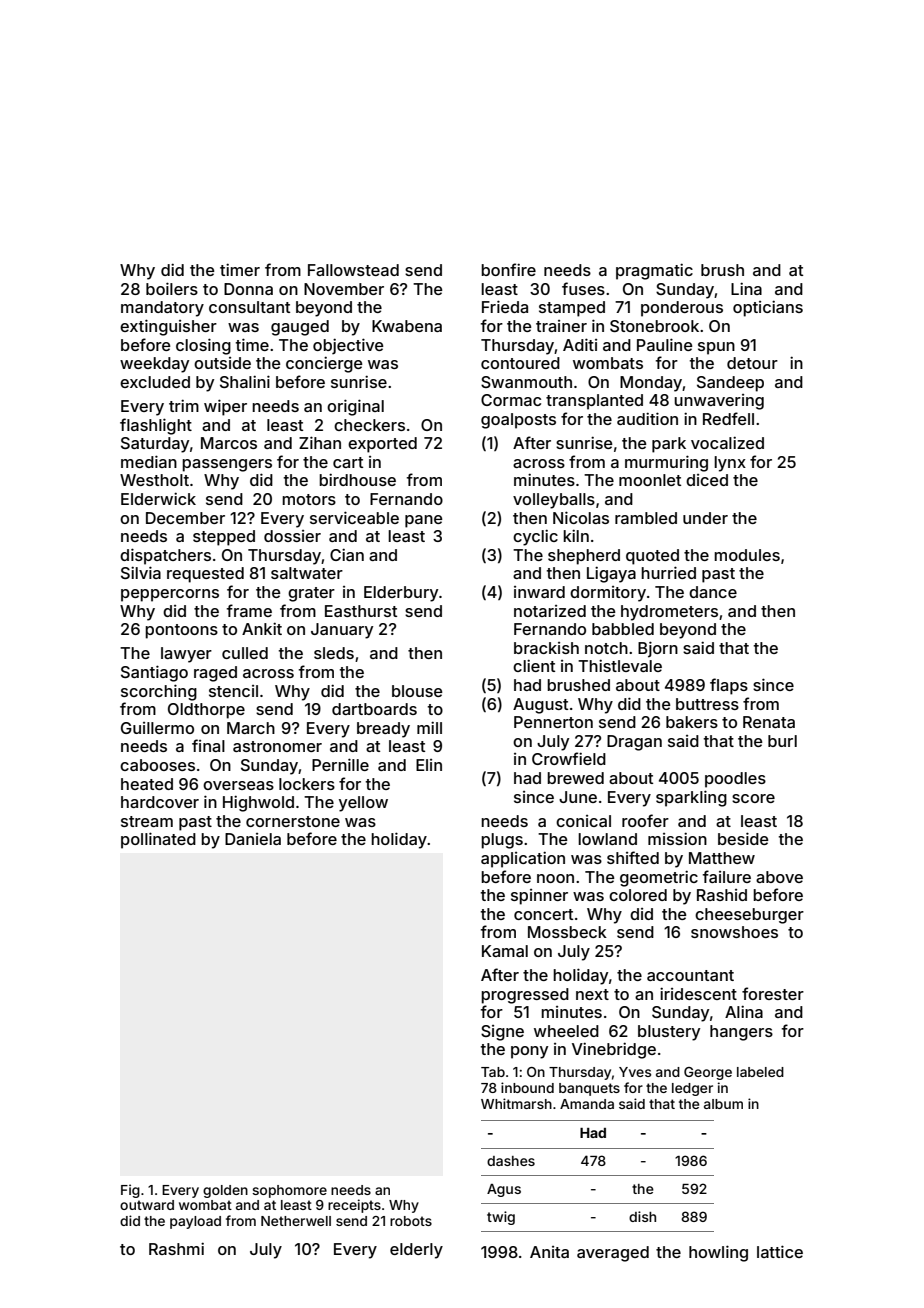 The height and width of the screenshot is (1308, 924). Describe the element at coordinates (154, 673) in the screenshot. I see `Santiago` at that location.
